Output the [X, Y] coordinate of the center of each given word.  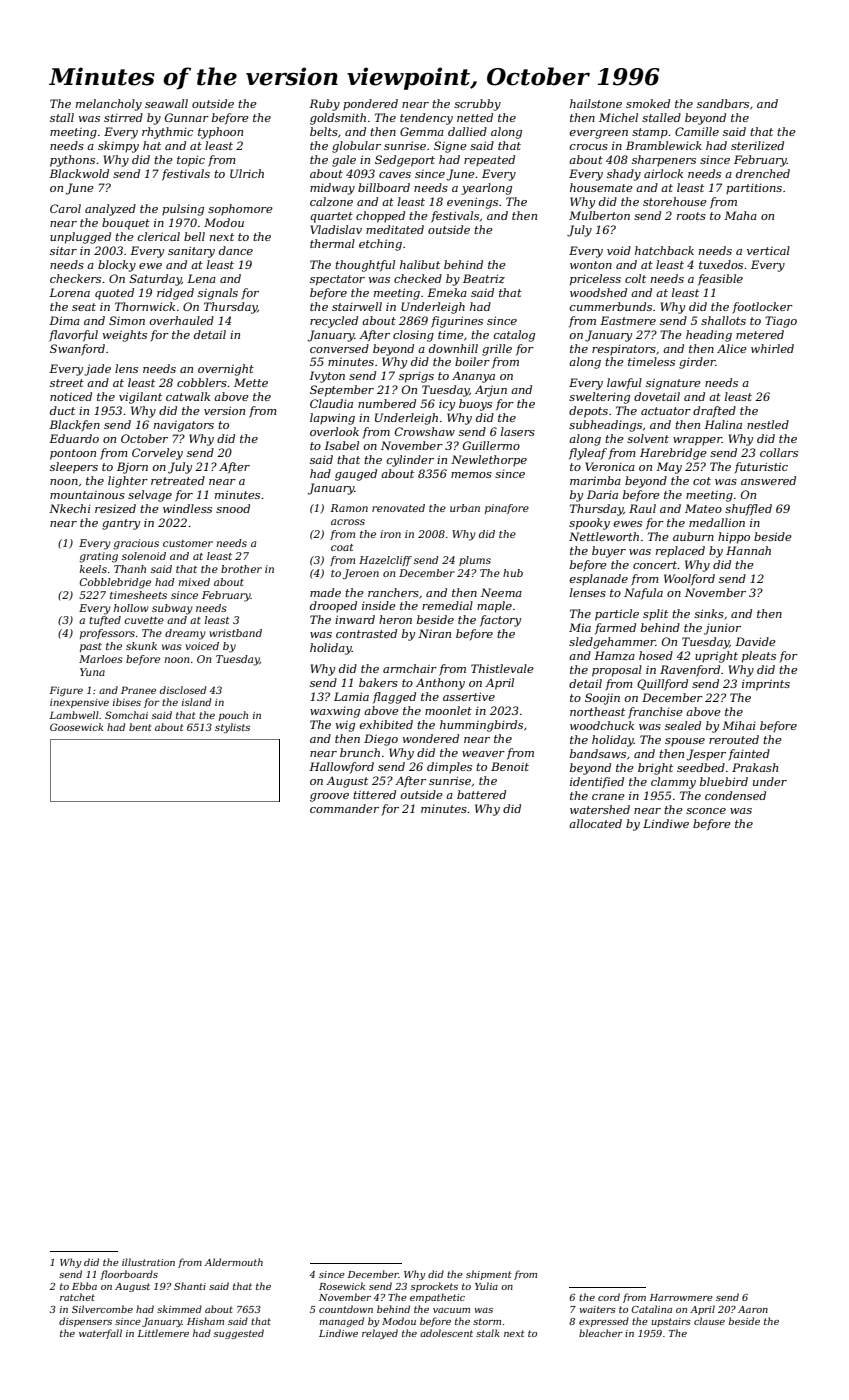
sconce [706, 811]
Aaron [753, 1309]
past [91, 647]
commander [344, 808]
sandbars [723, 103]
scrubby [477, 105]
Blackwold [79, 173]
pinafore [507, 509]
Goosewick [77, 727]
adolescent [446, 1333]
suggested [239, 1334]
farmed [615, 629]
